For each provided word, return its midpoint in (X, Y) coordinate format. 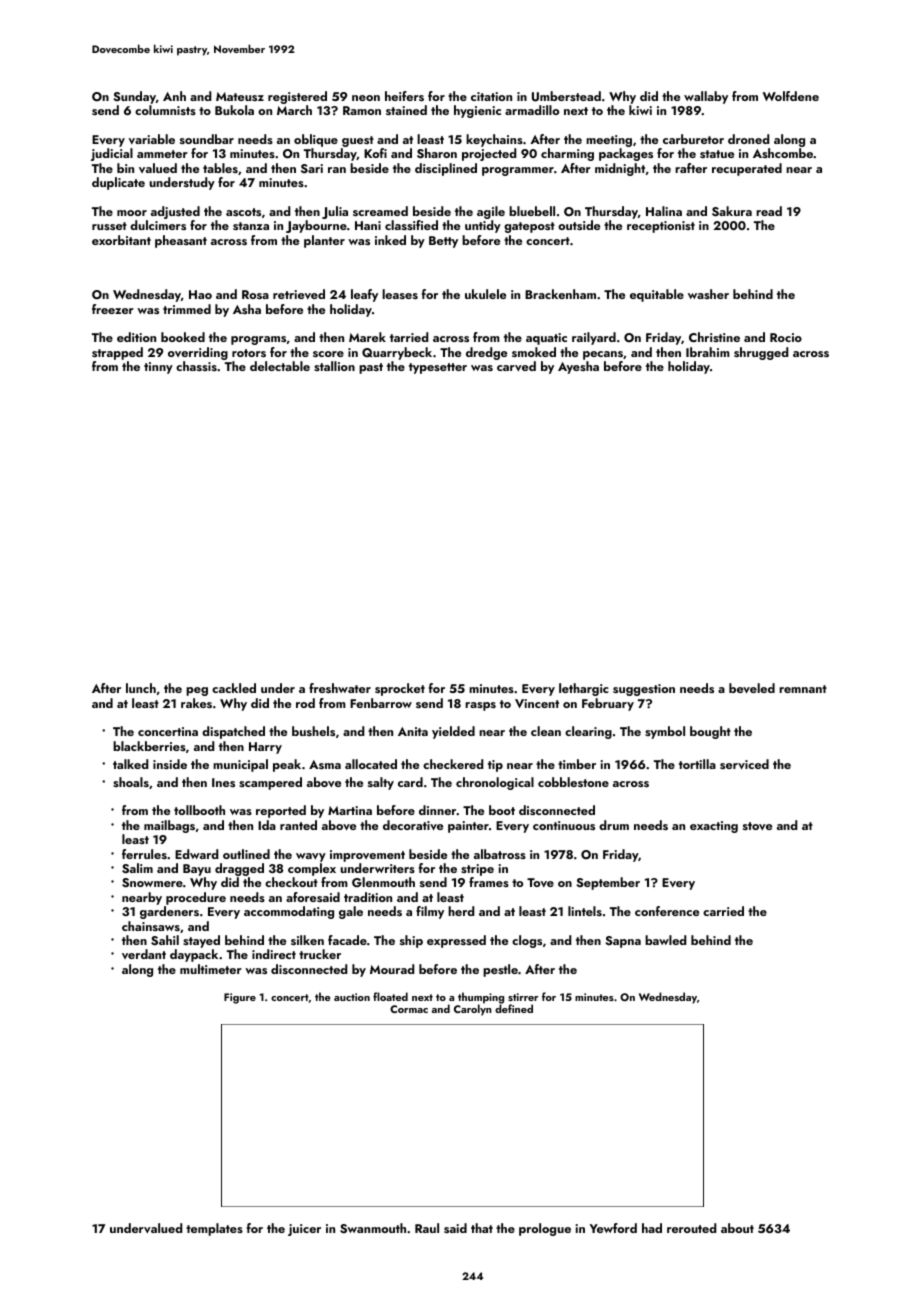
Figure (240, 998)
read (769, 211)
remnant (803, 689)
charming (567, 154)
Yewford (613, 1228)
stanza (251, 226)
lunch (141, 688)
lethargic (584, 689)
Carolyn (473, 1010)
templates (214, 1229)
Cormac (409, 1009)
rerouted (691, 1228)
